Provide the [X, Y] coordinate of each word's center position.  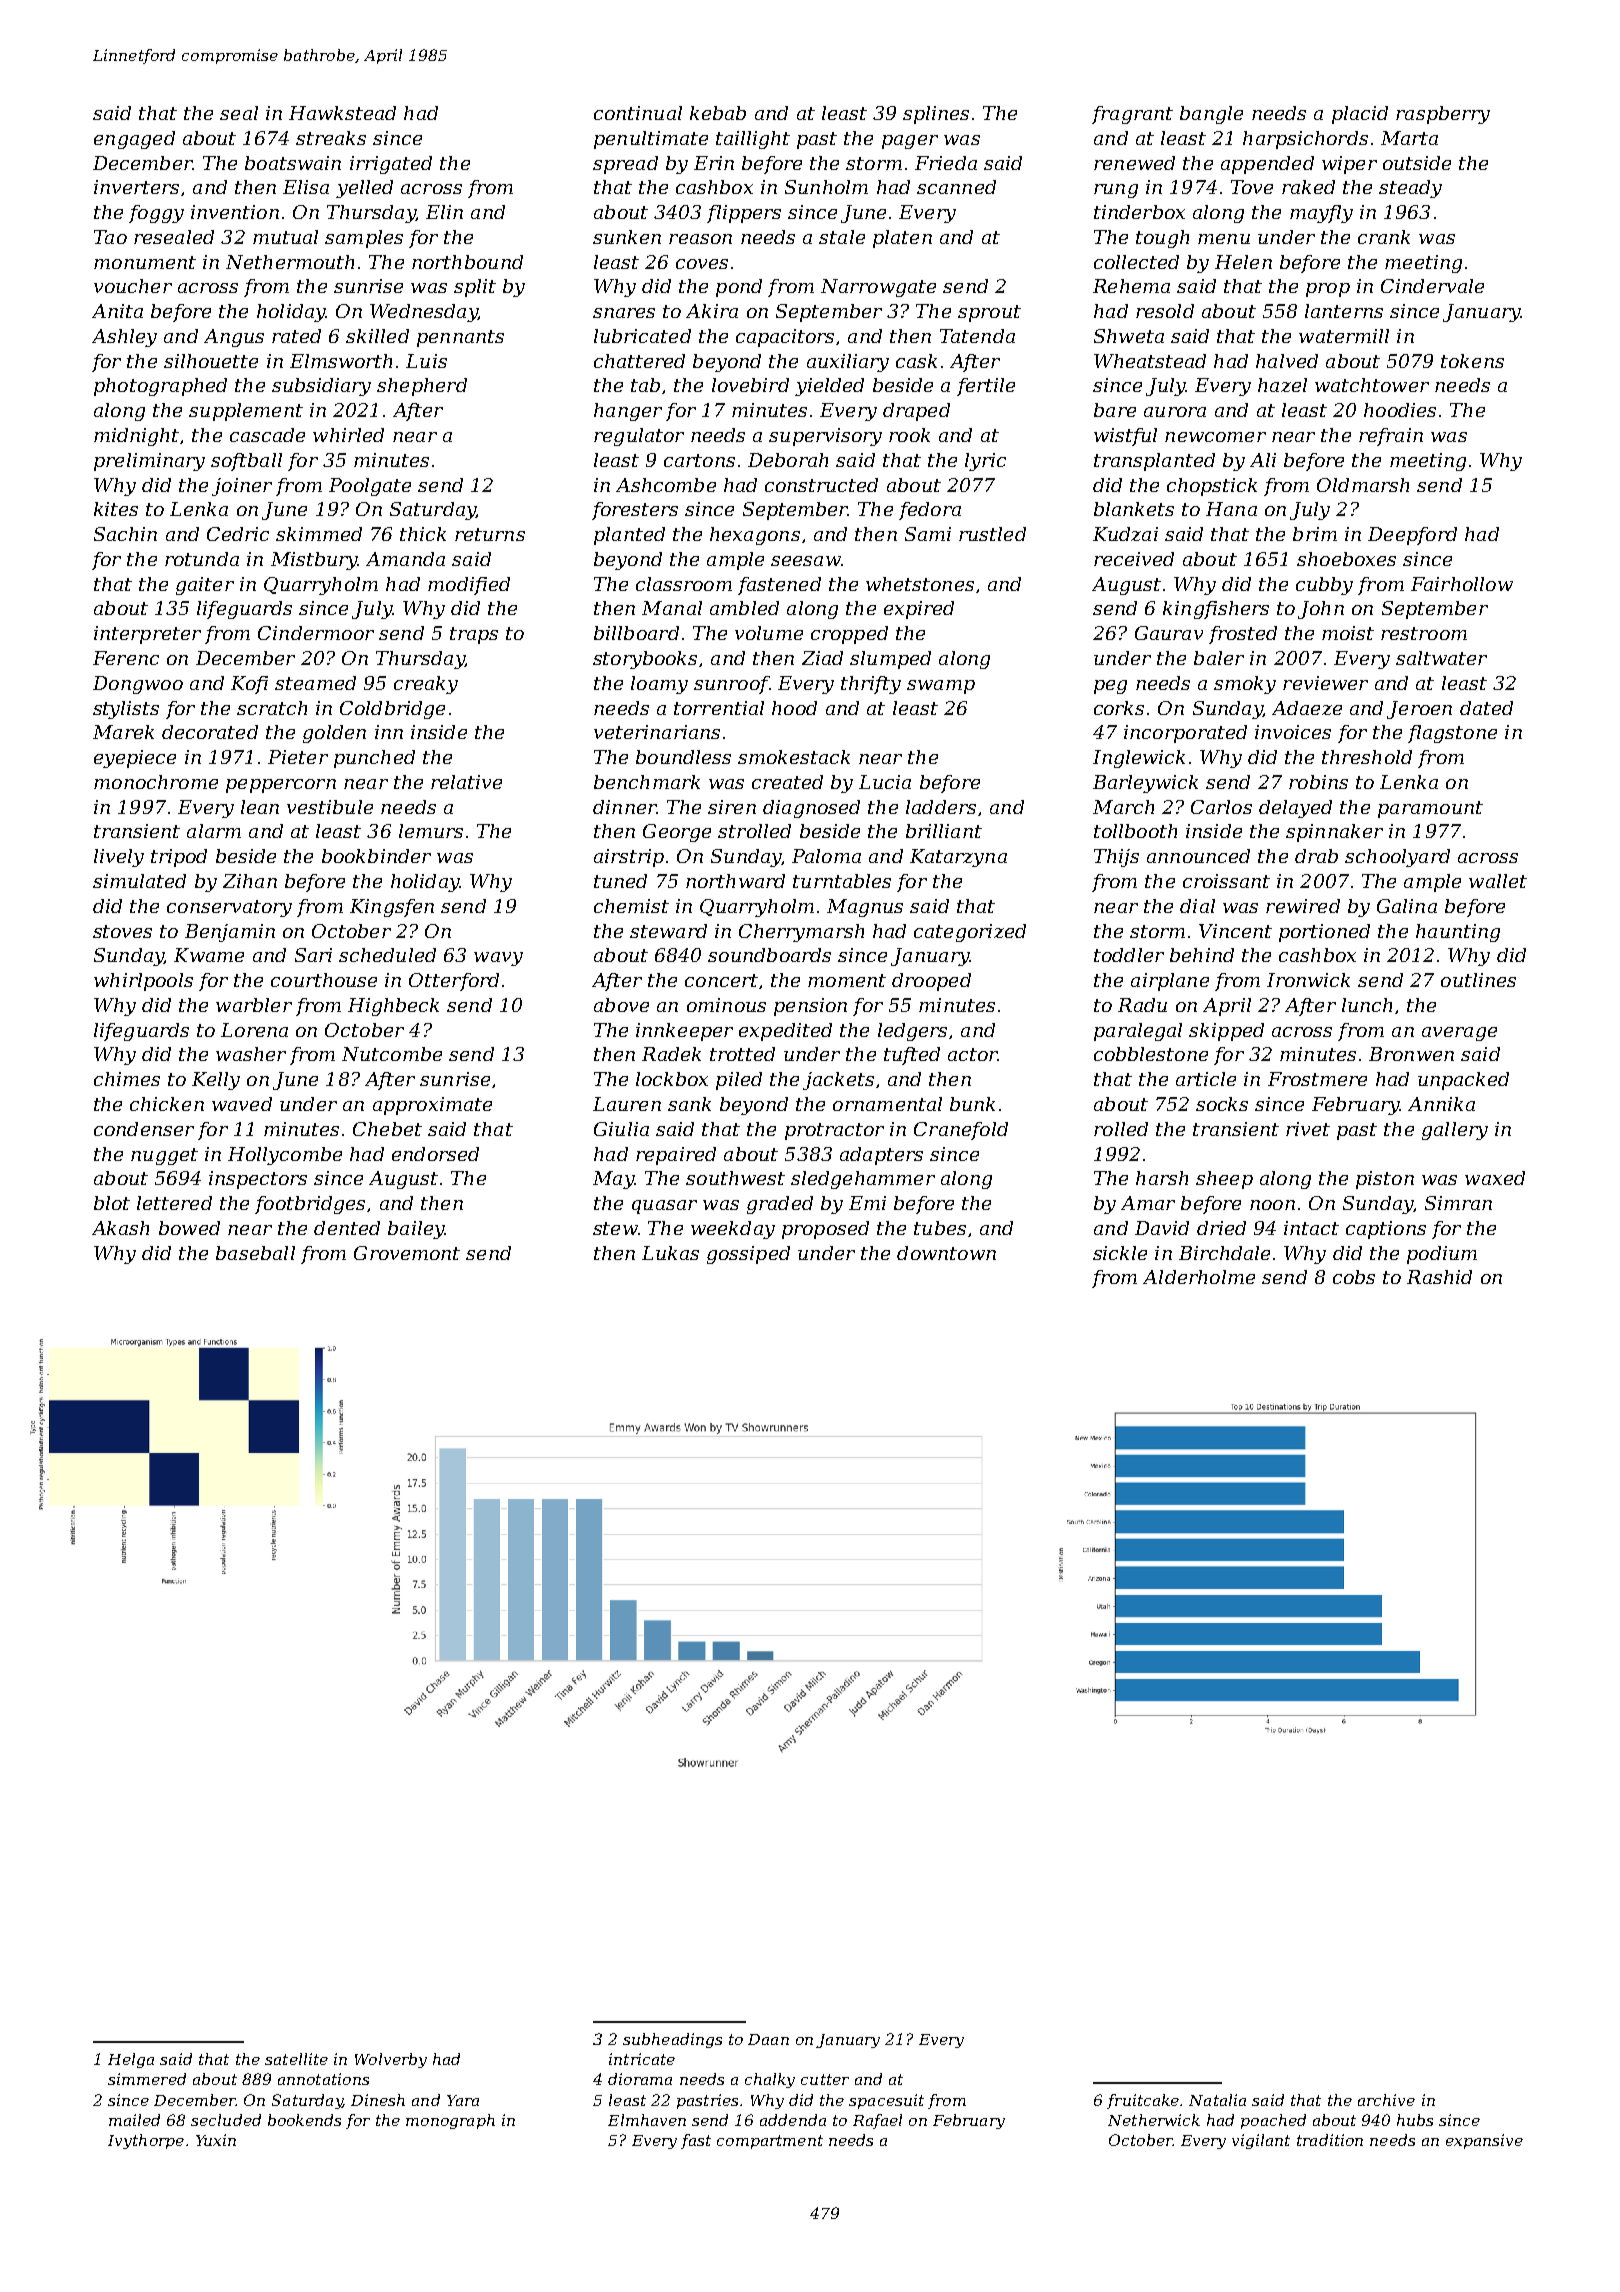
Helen [1243, 262]
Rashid [1439, 1277]
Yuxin [216, 2140]
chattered [639, 361]
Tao [110, 237]
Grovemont [407, 1253]
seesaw [806, 561]
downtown [946, 1253]
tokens [1472, 361]
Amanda [405, 559]
